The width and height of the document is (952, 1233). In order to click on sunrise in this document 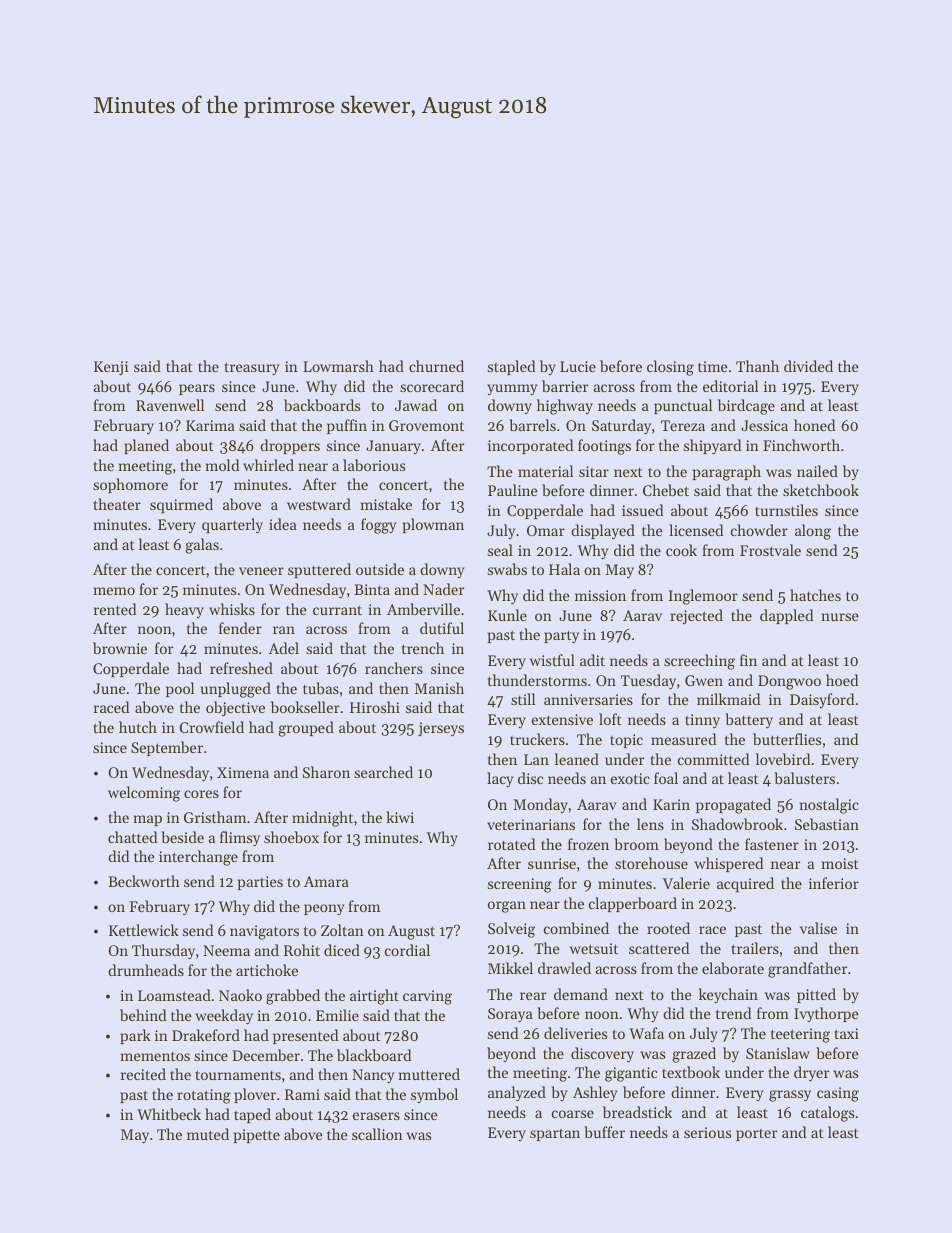, I will do `click(552, 863)`.
